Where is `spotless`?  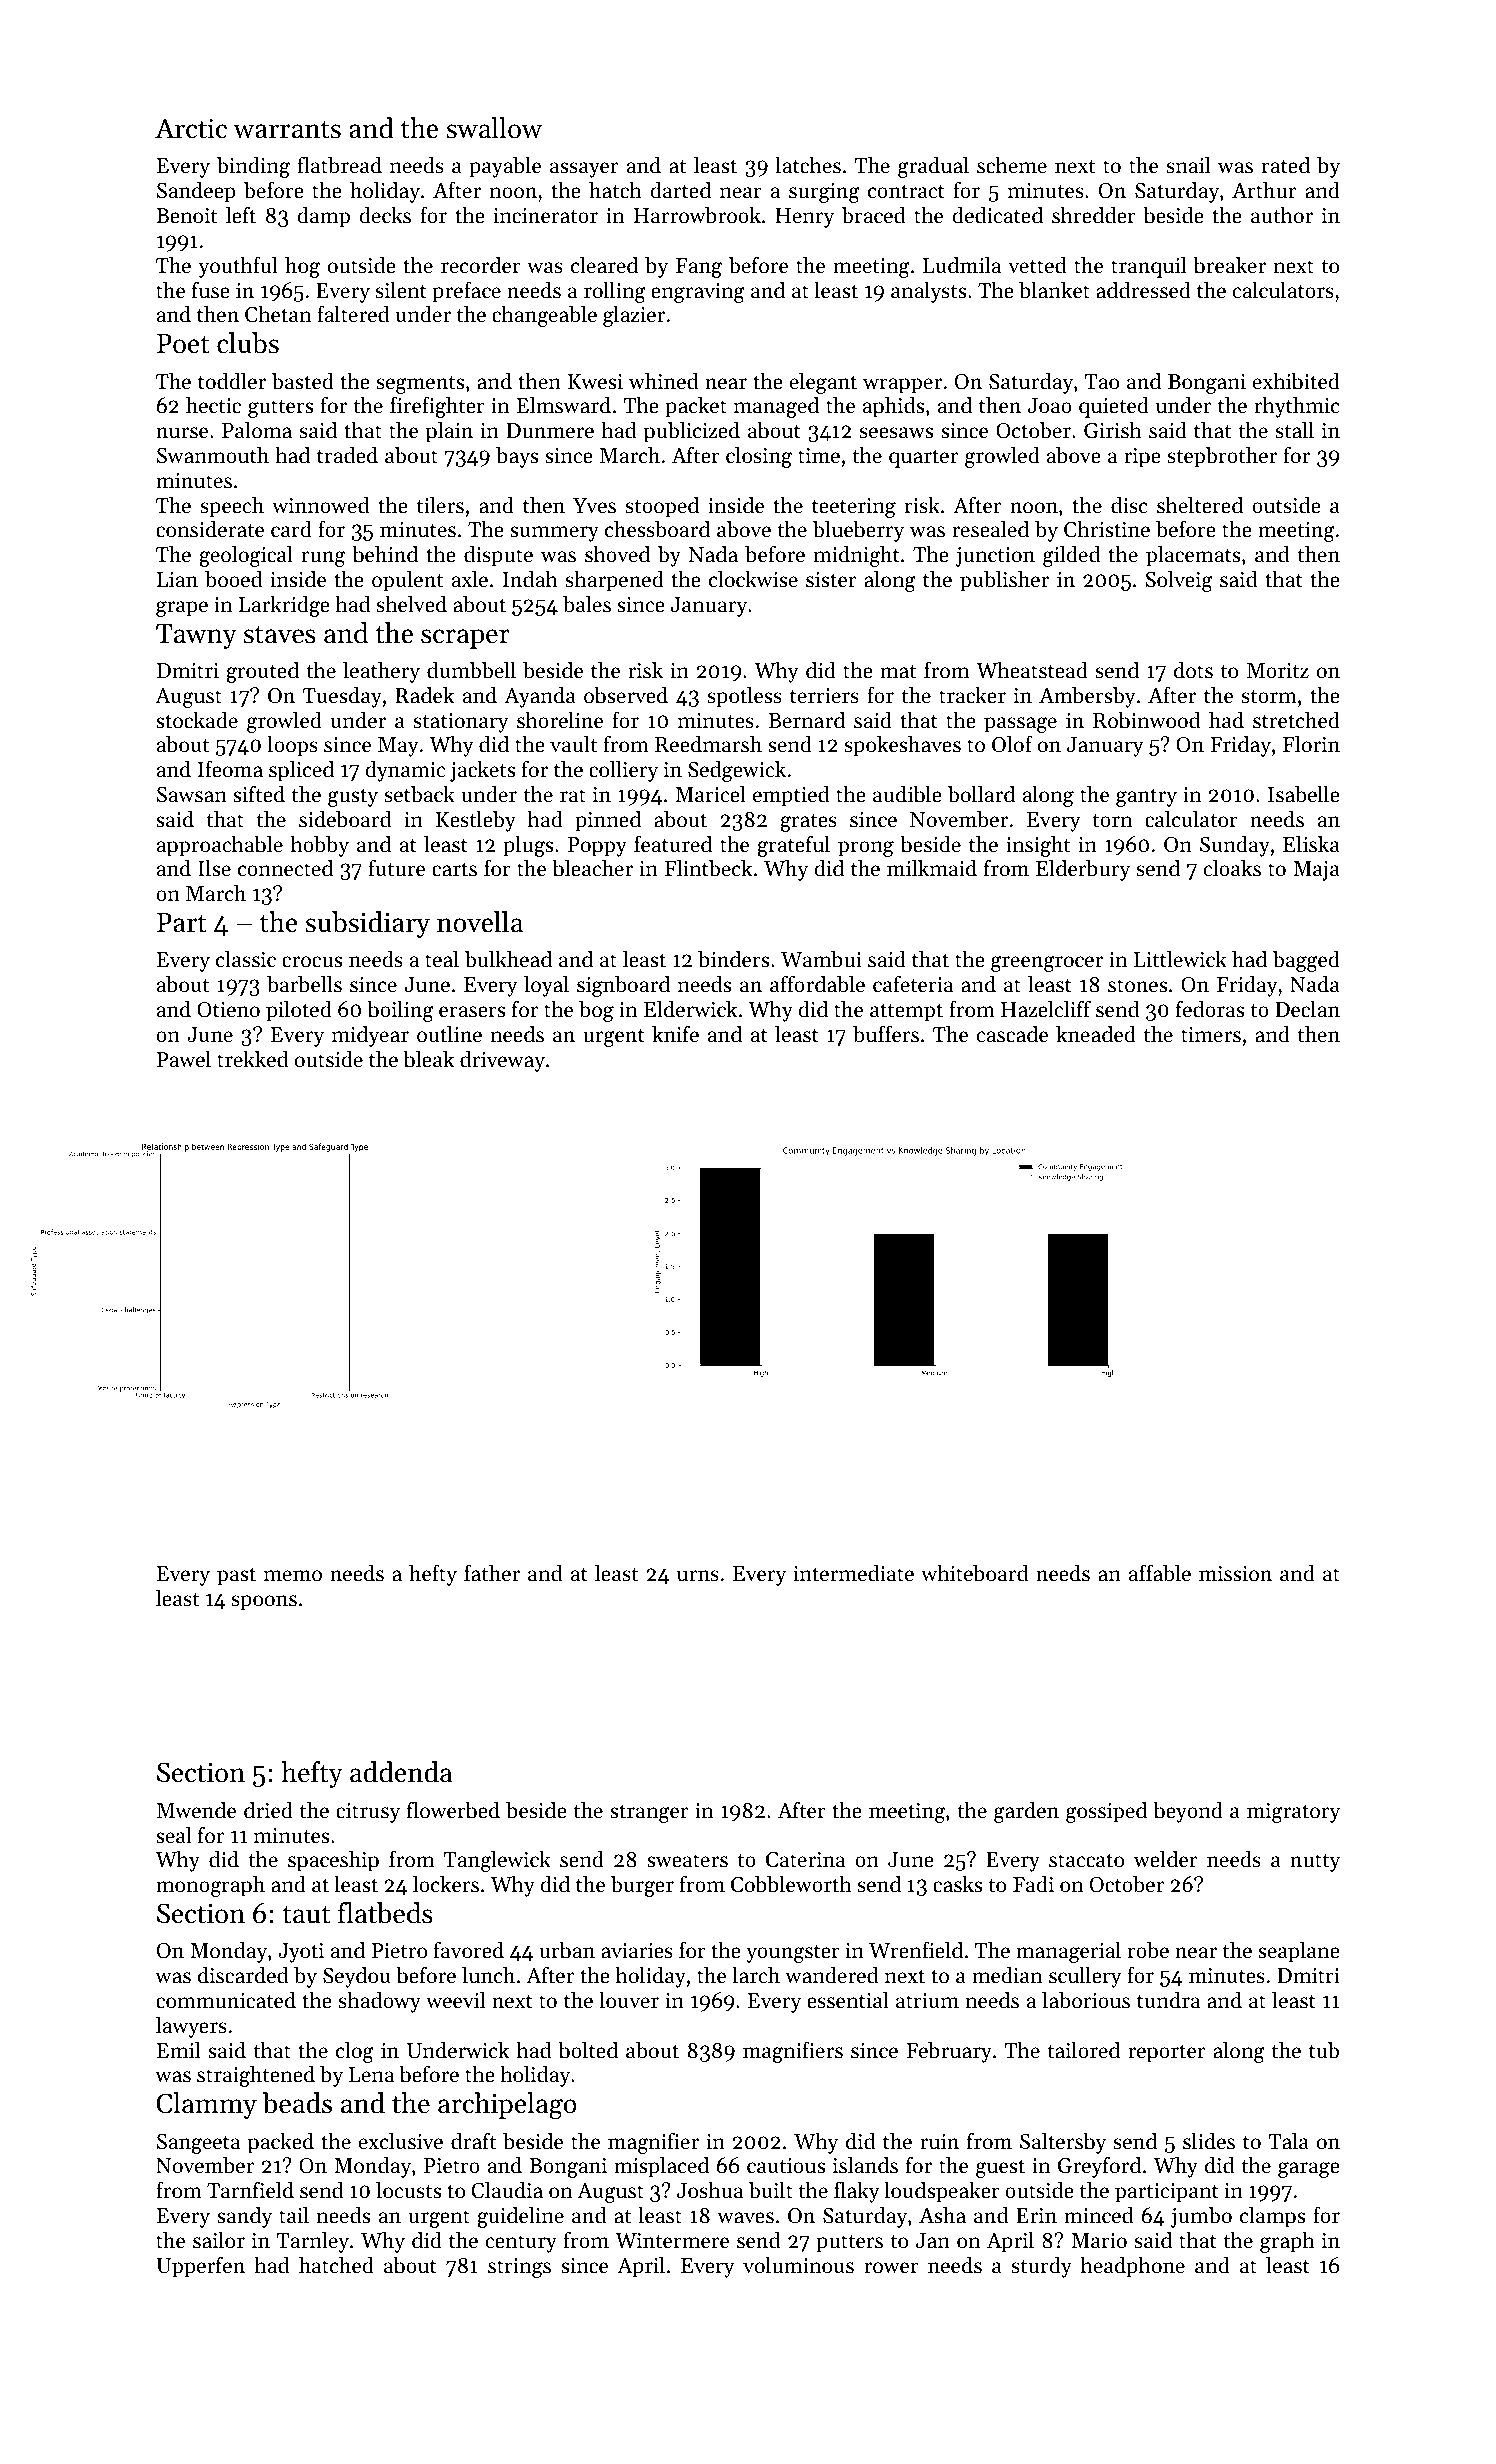
spotless is located at coordinates (745, 697).
